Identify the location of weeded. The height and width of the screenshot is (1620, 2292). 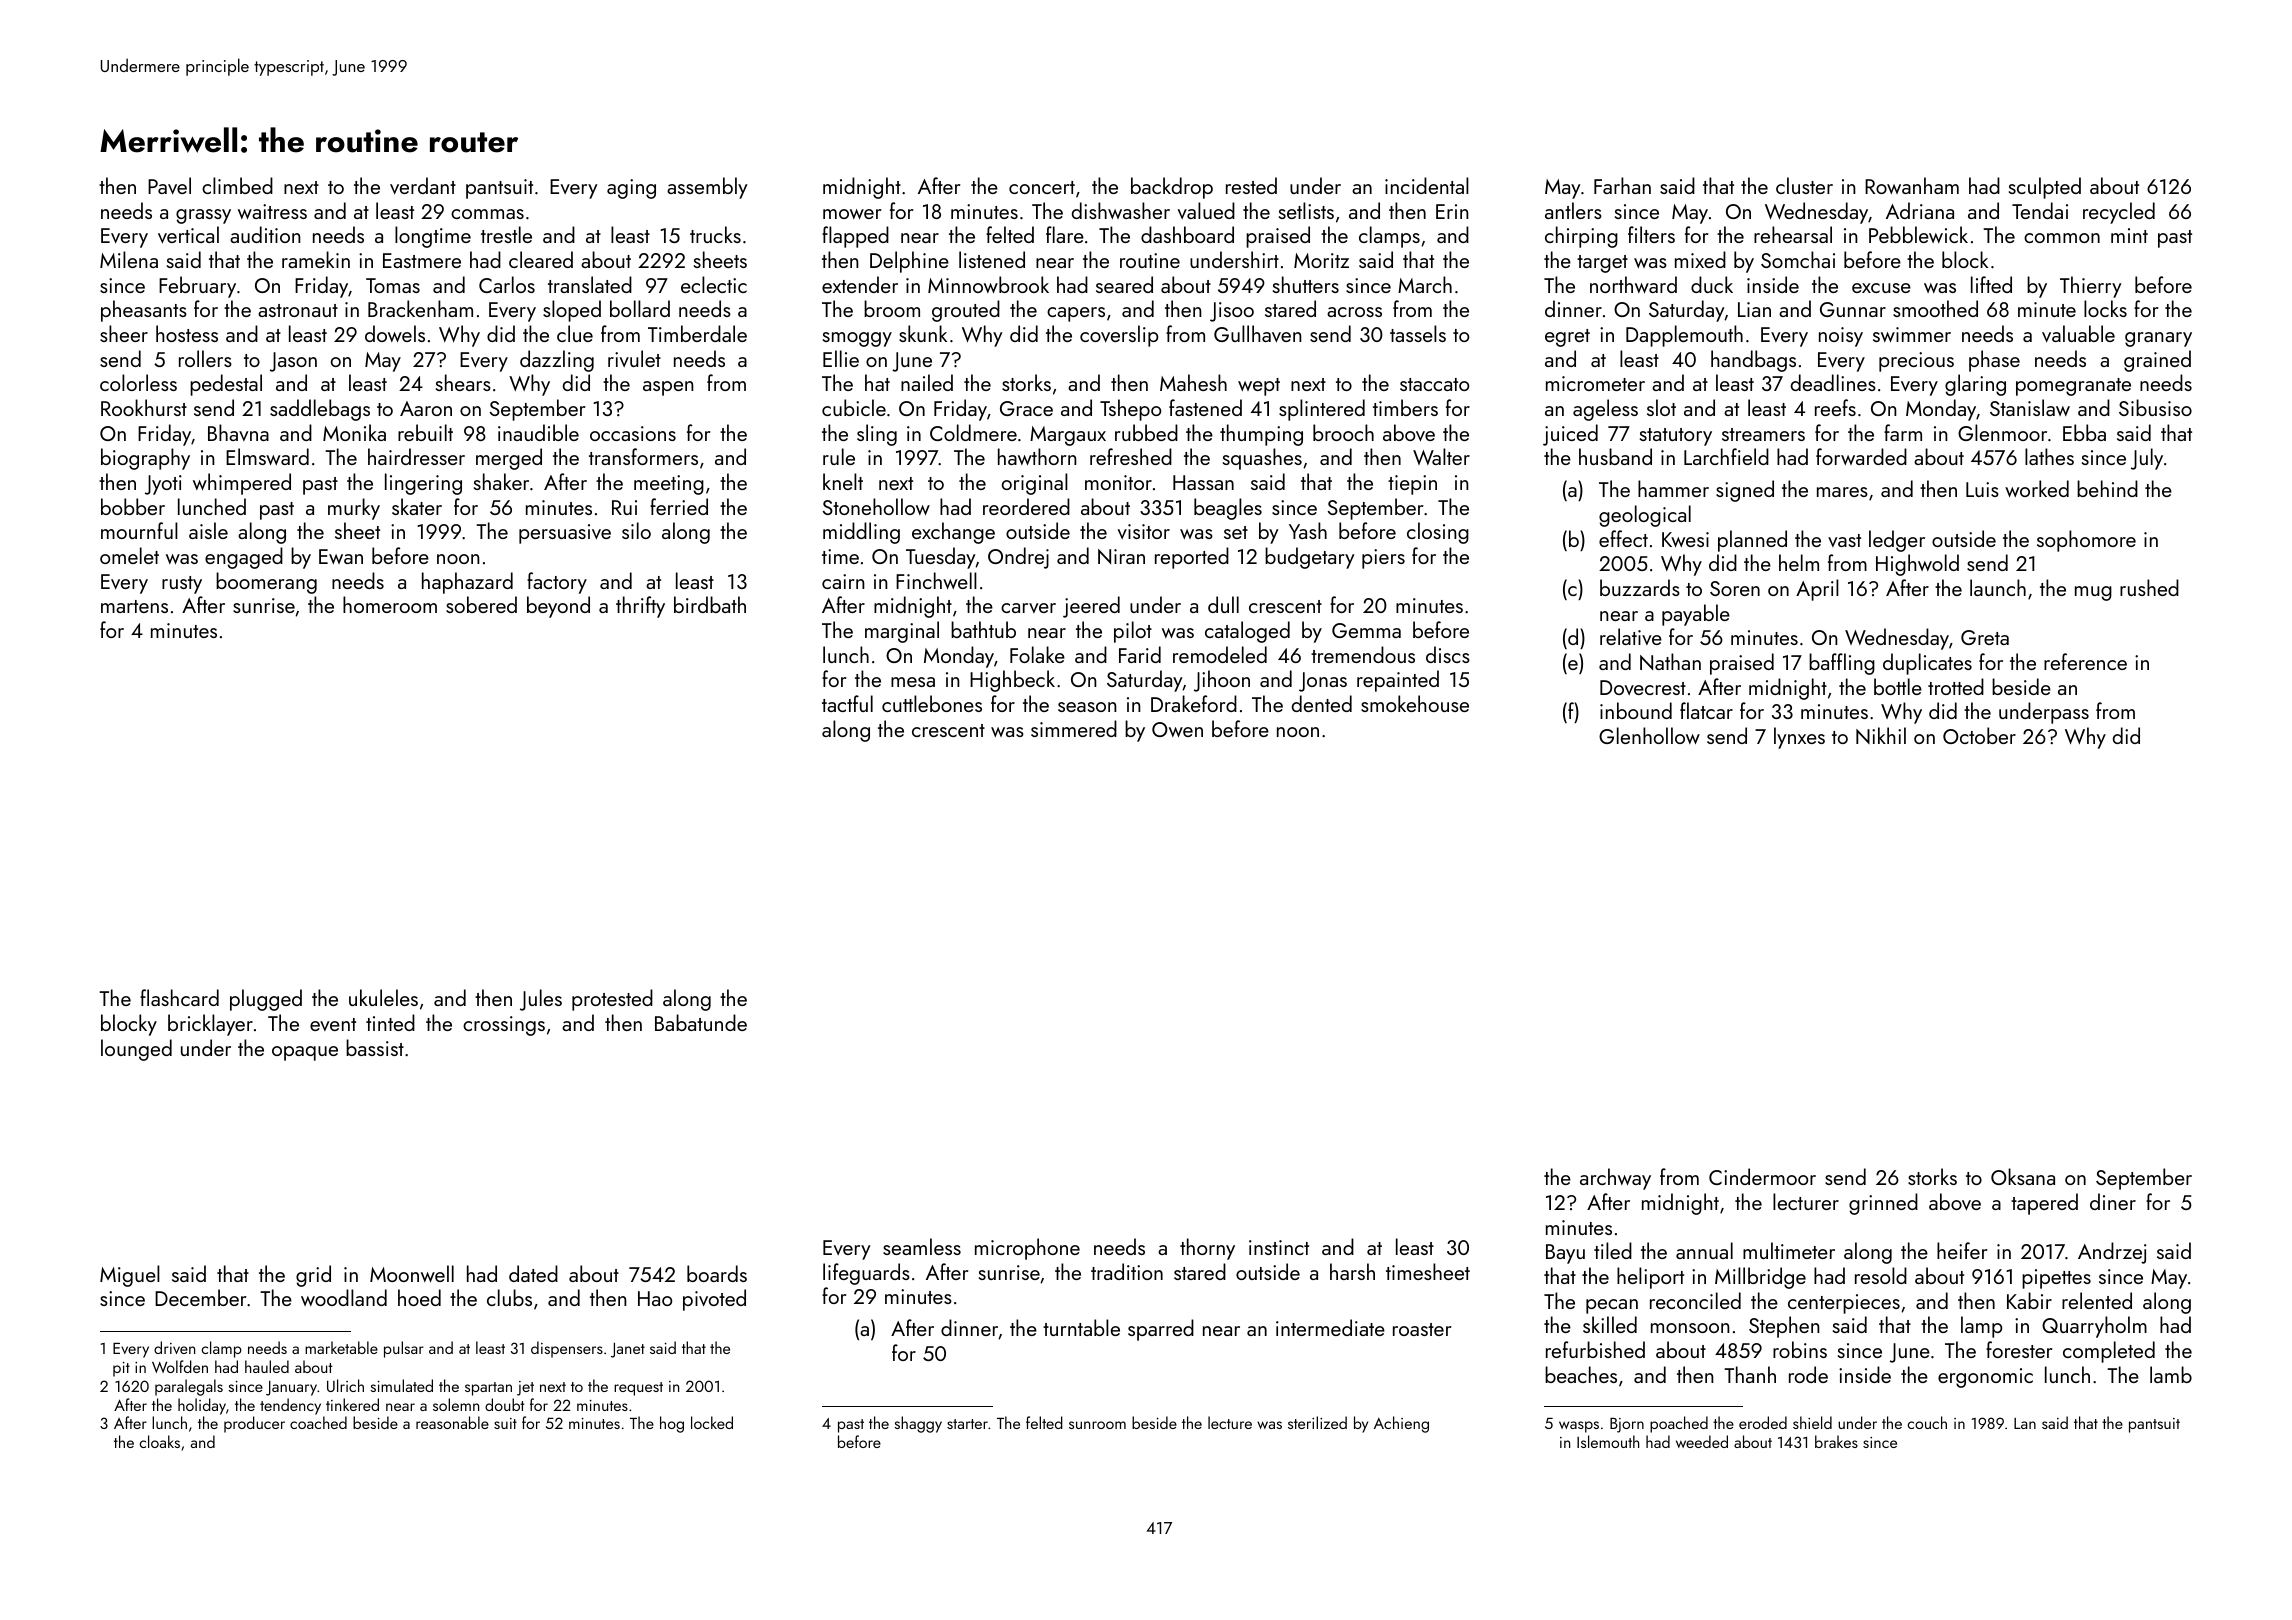
(1702, 1441).
